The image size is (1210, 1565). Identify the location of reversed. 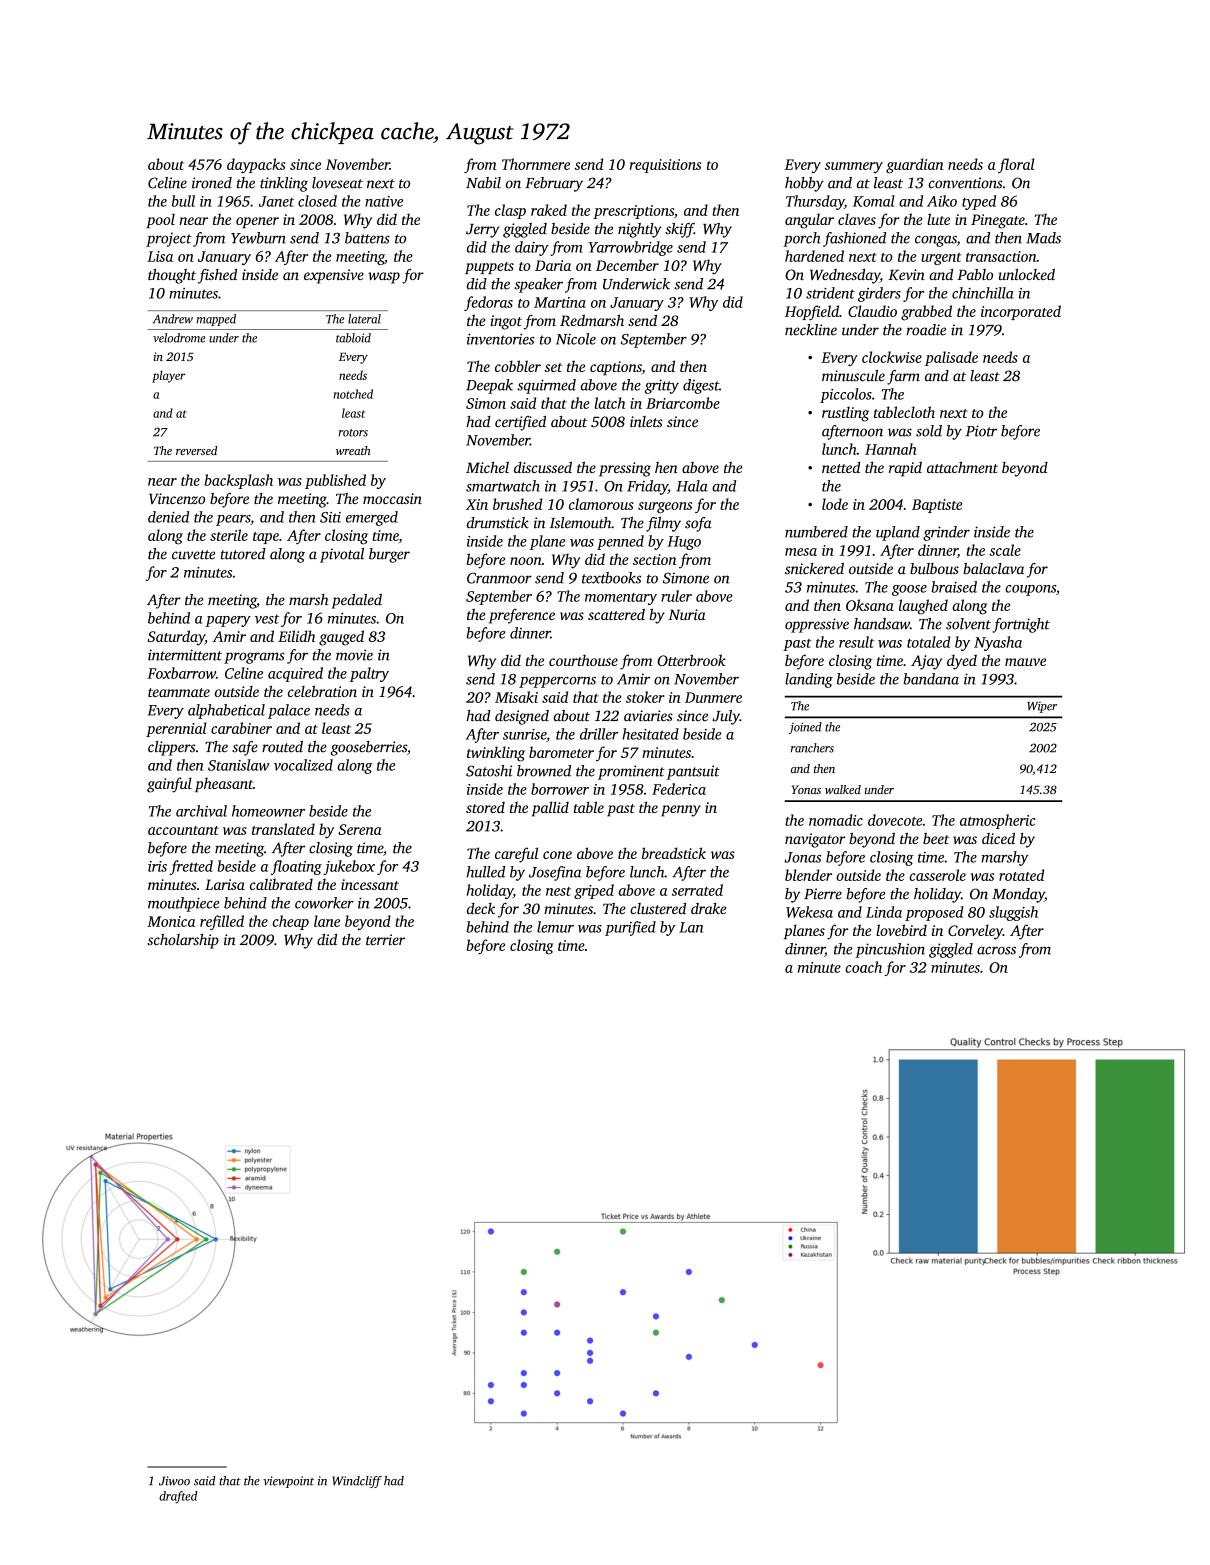
(196, 450).
